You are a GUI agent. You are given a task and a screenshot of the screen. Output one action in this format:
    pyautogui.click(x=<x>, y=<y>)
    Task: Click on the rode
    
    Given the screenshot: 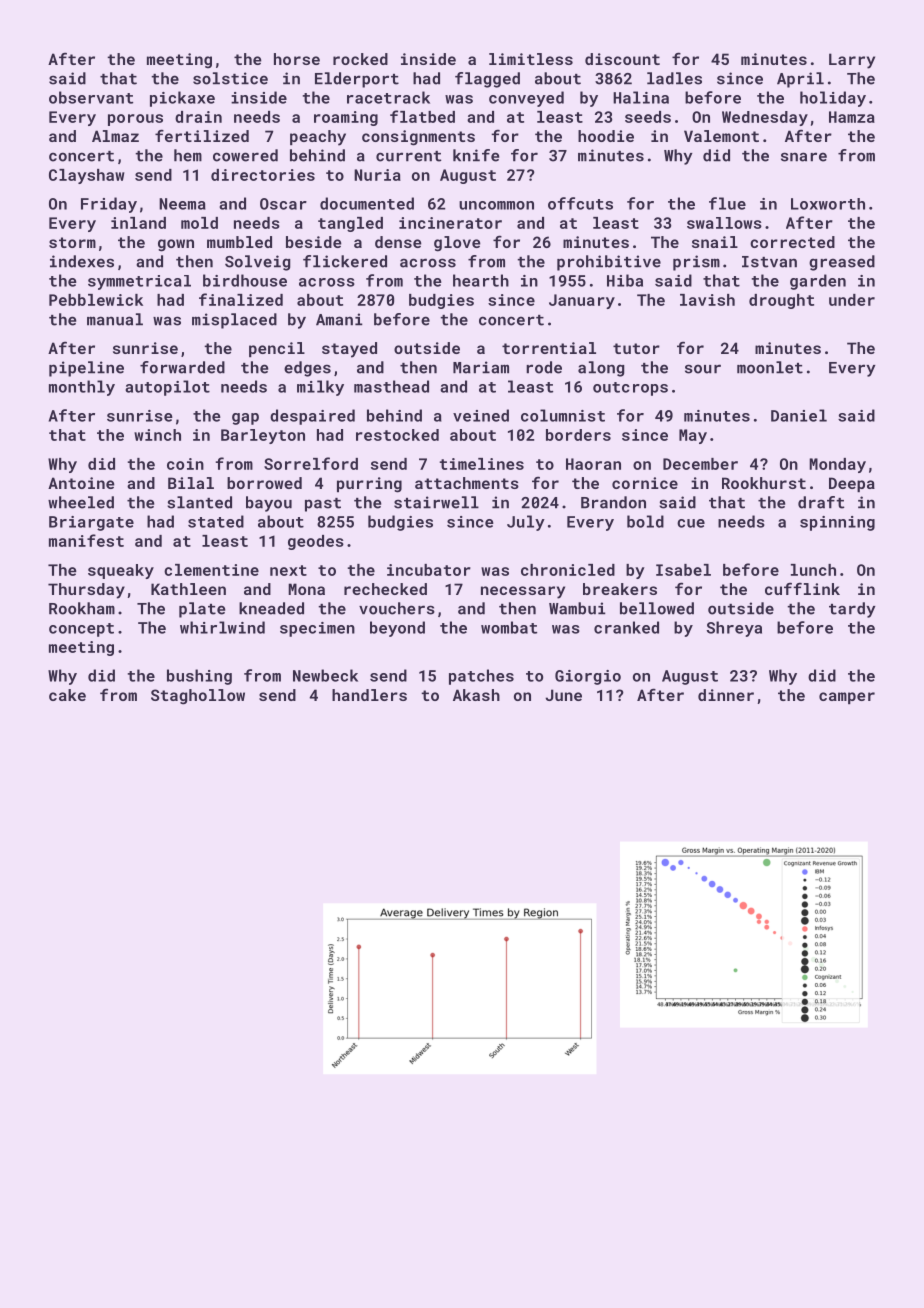 What is the action you would take?
    pyautogui.click(x=544, y=367)
